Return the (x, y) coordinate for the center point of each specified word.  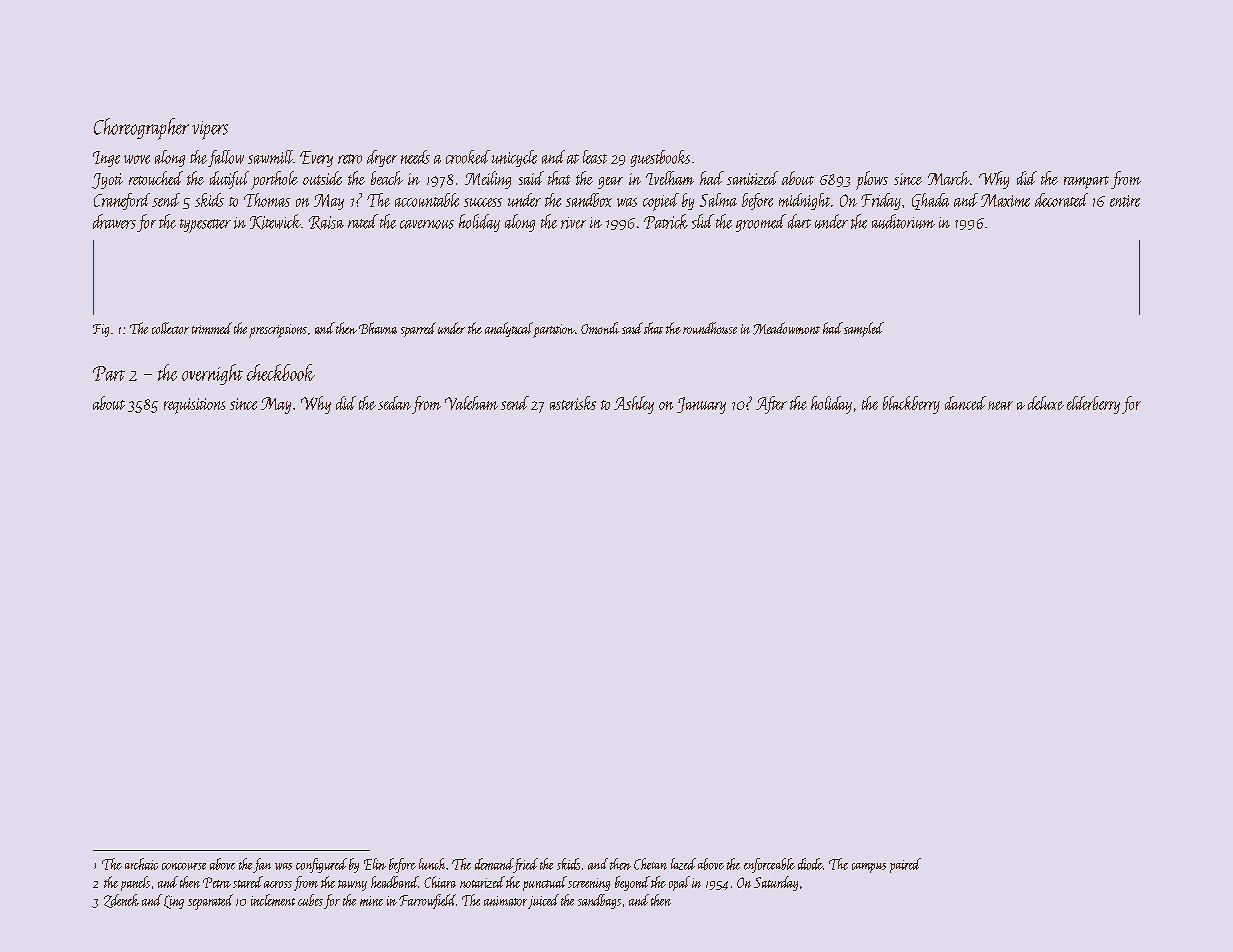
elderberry (1093, 405)
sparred (418, 329)
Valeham (471, 403)
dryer (382, 158)
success (483, 202)
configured (321, 865)
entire (1125, 201)
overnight (212, 374)
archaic (141, 864)
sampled (864, 329)
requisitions (194, 406)
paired (905, 865)
